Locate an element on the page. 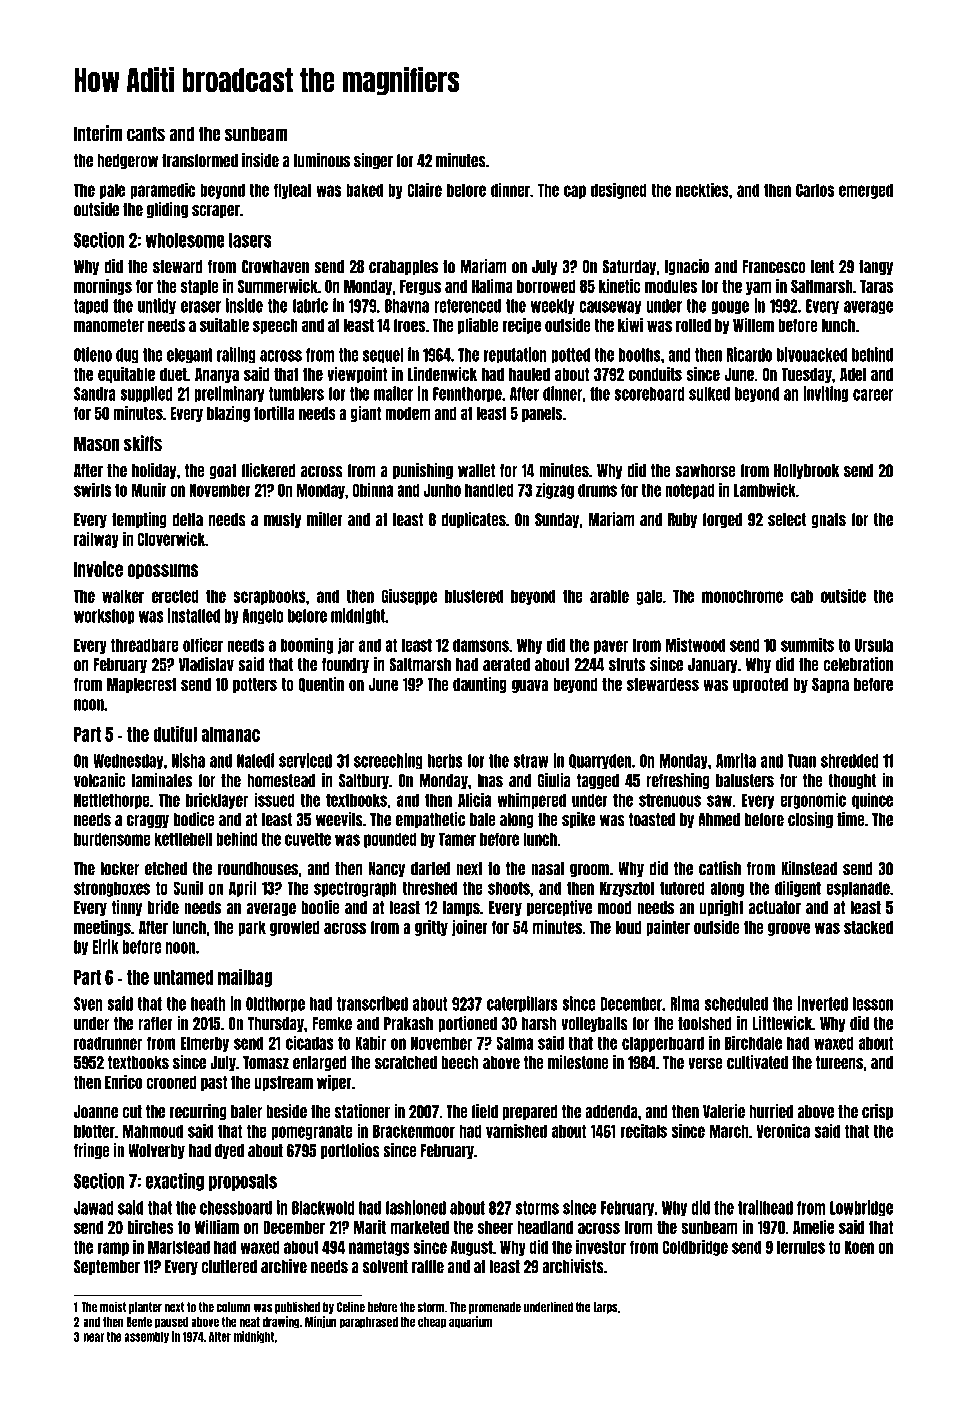 Image resolution: width=967 pixels, height=1401 pixels. Veronica is located at coordinates (783, 1130).
